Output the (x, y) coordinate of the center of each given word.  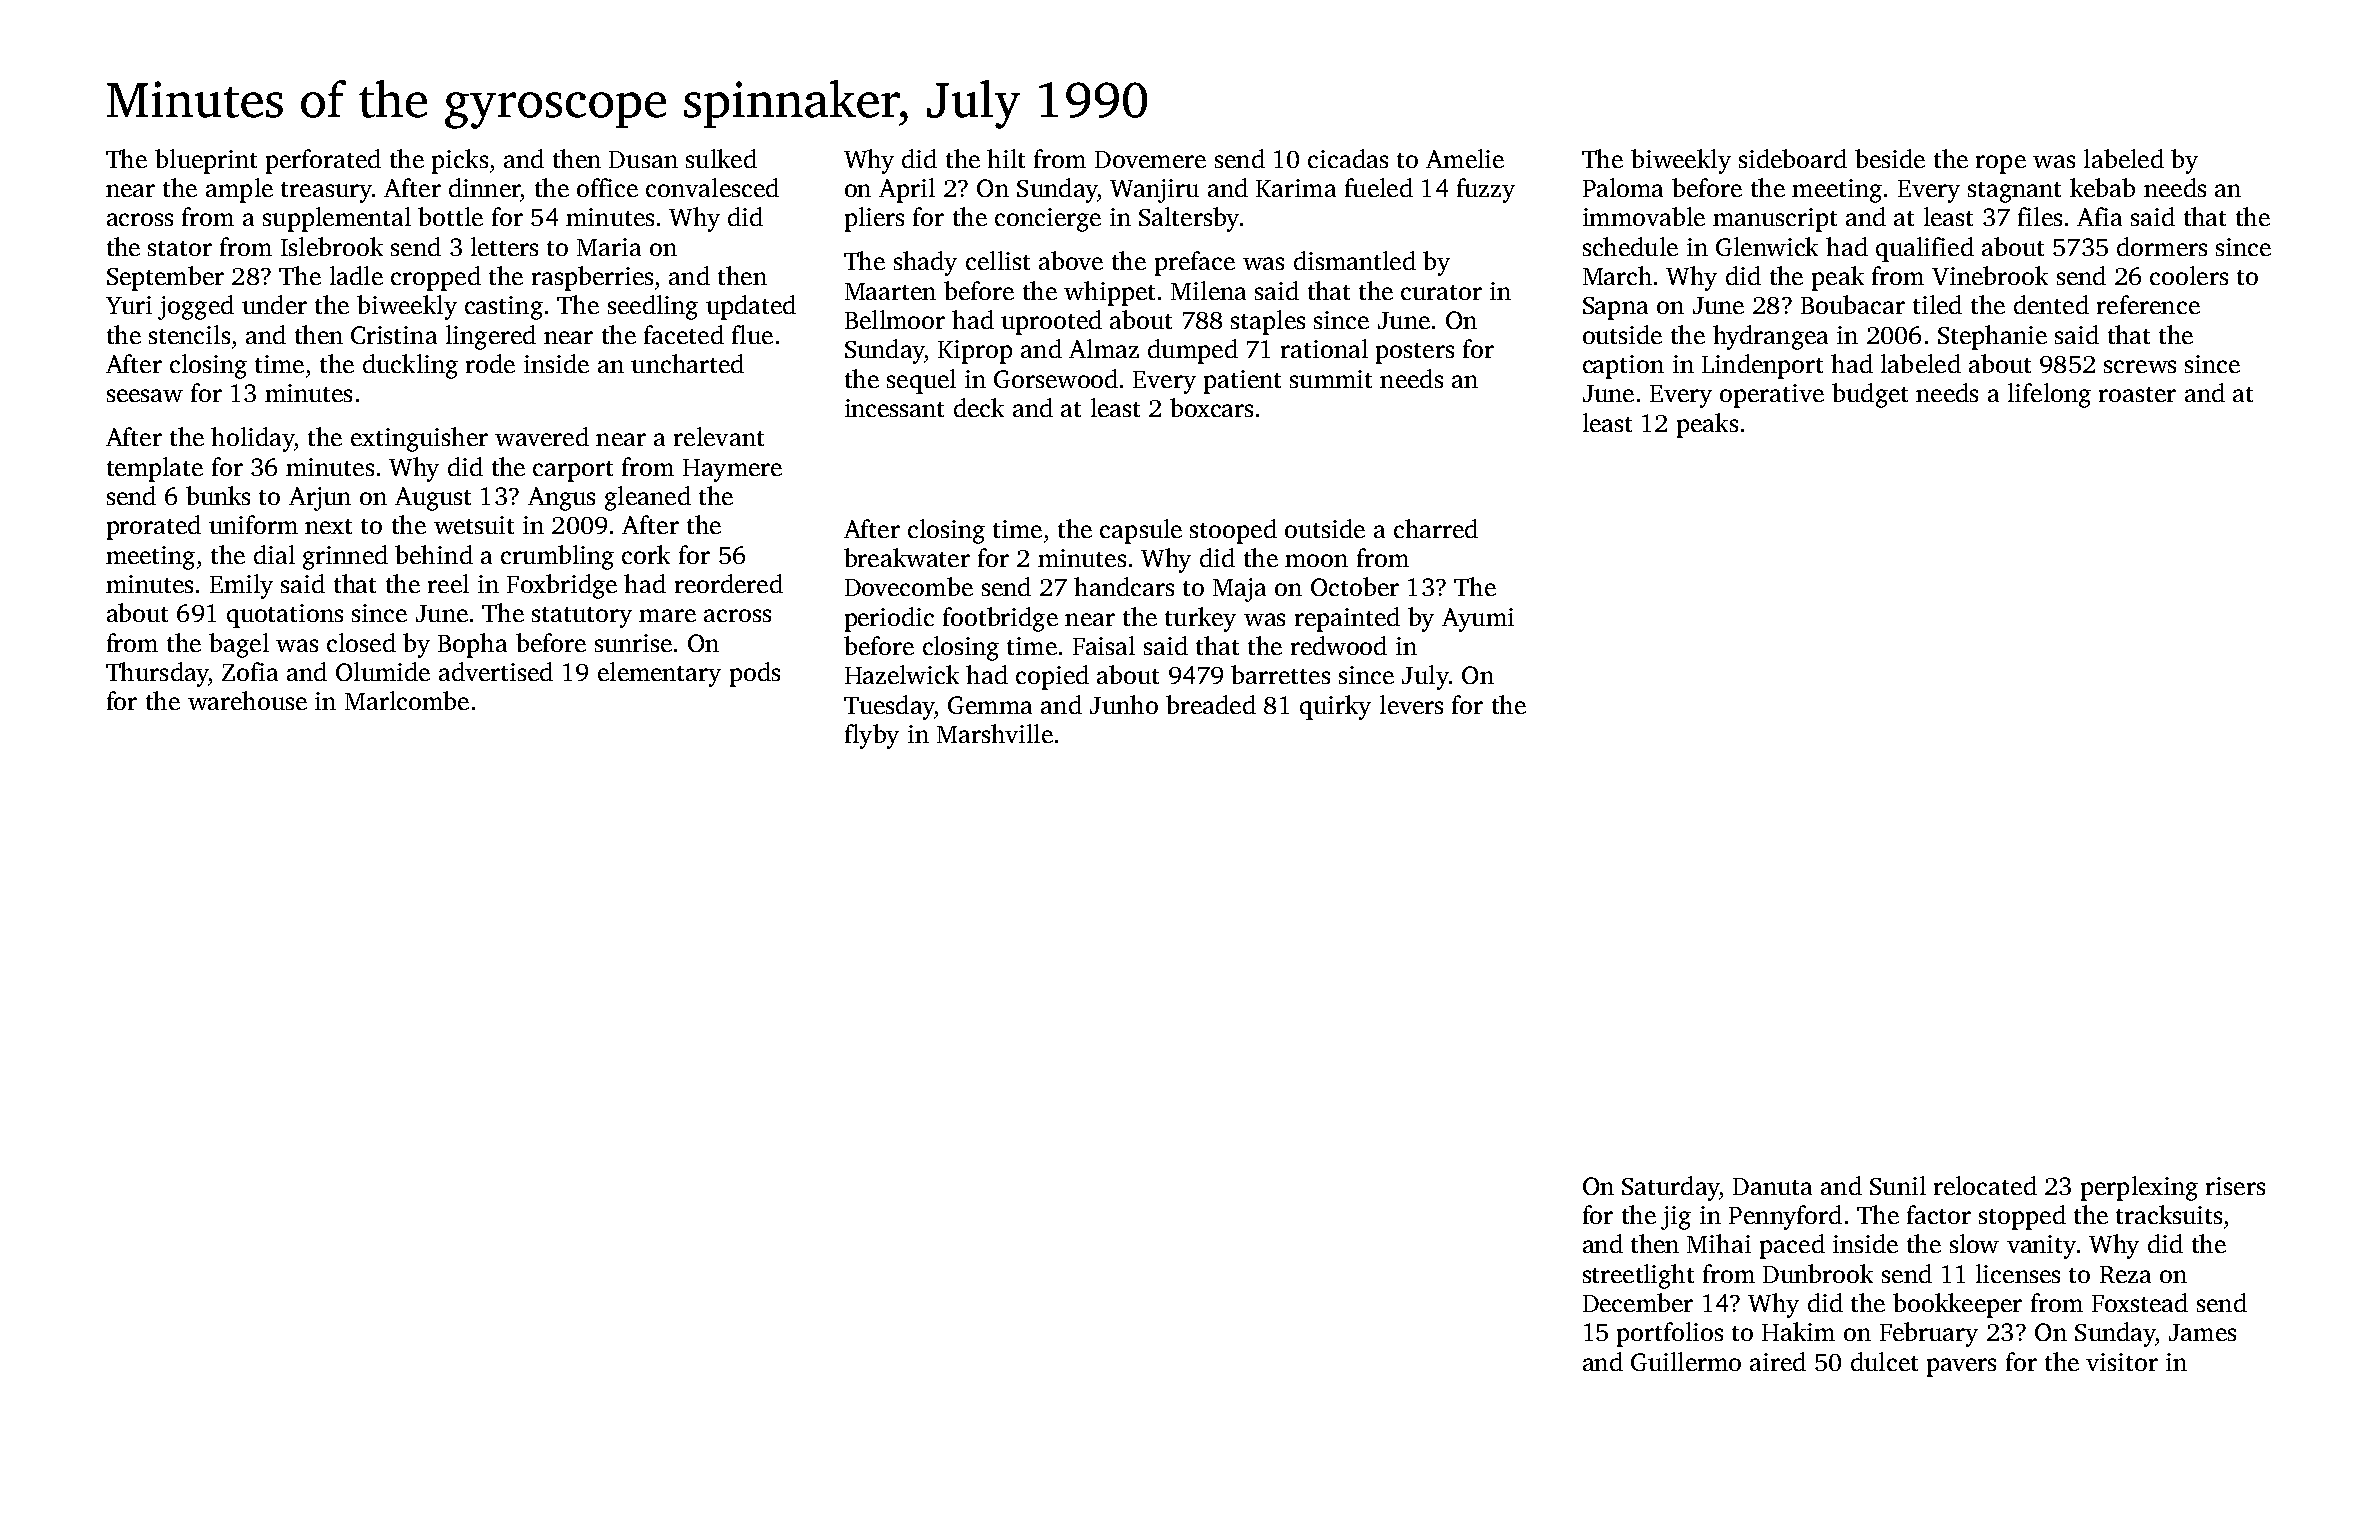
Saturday (1670, 1188)
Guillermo (1686, 1361)
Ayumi (1478, 620)
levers (1411, 704)
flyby (872, 736)
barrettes (1280, 674)
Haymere (732, 470)
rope (2001, 164)
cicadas (1348, 158)
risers (2235, 1186)
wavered (542, 436)
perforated (323, 161)
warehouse (247, 700)
